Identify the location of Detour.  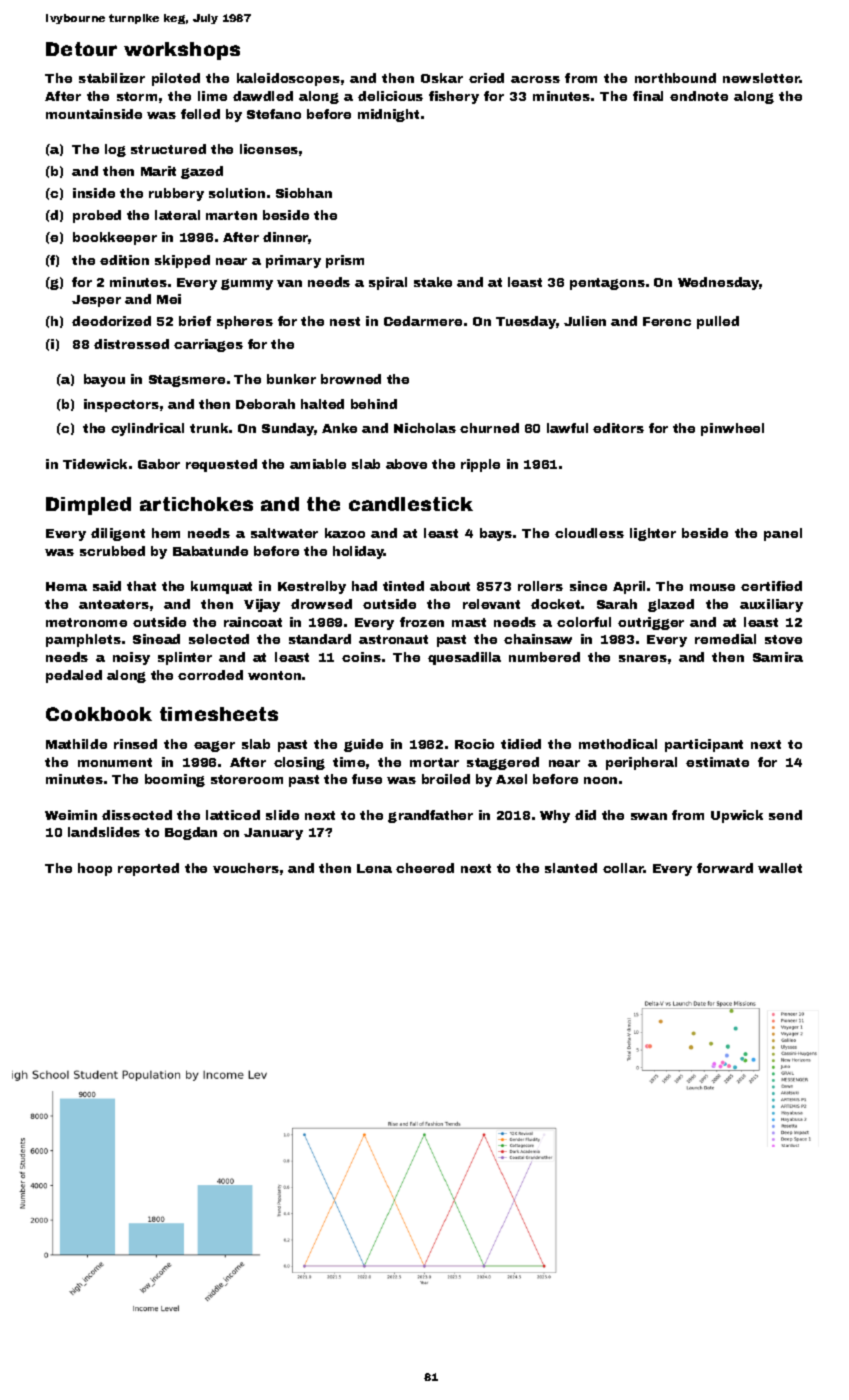
(81, 49).
